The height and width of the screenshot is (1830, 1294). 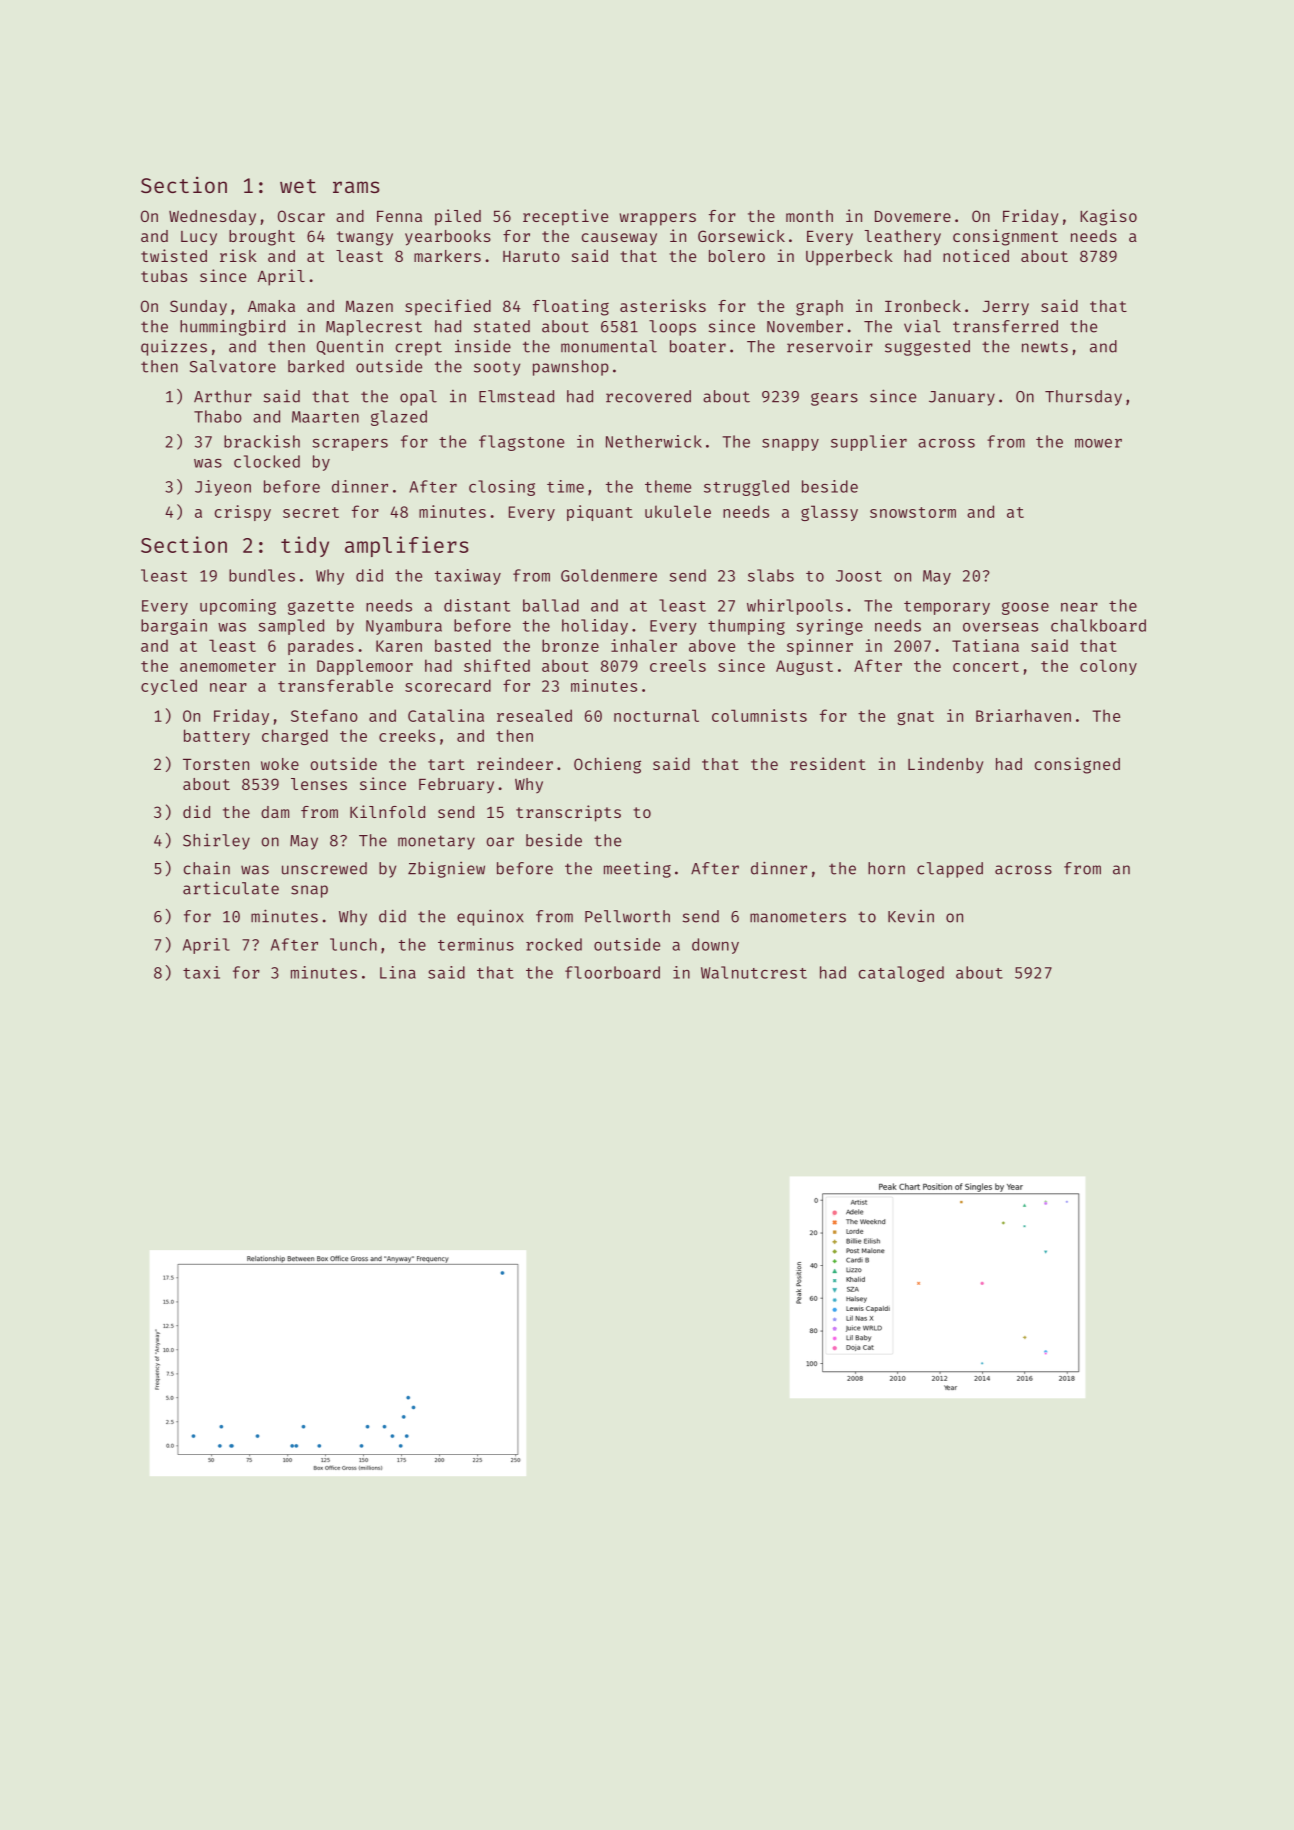 I want to click on Mazen, so click(x=369, y=306).
